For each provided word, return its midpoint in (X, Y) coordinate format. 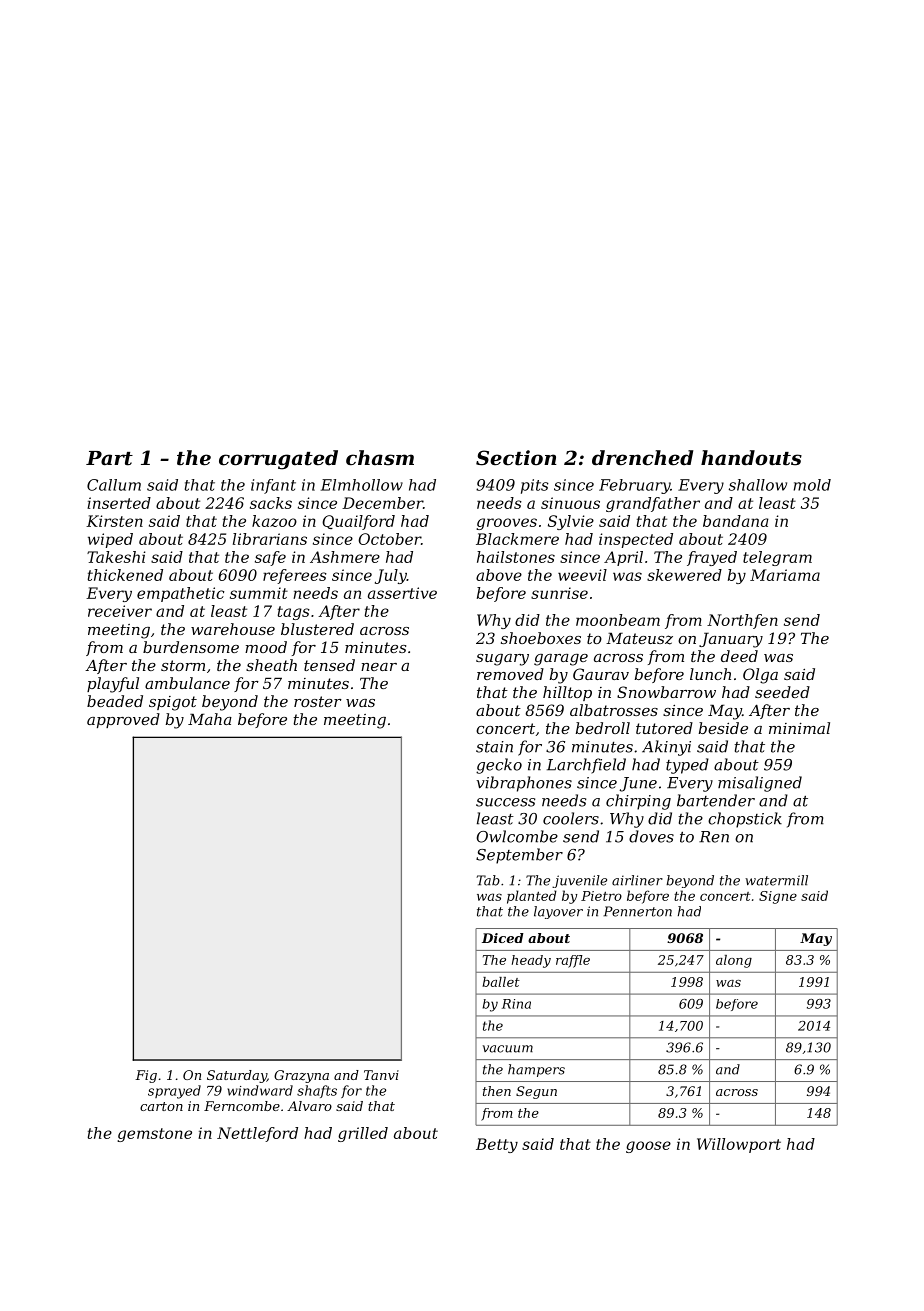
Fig (146, 1076)
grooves (506, 524)
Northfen (742, 621)
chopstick (745, 820)
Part (109, 458)
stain (494, 747)
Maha (210, 719)
